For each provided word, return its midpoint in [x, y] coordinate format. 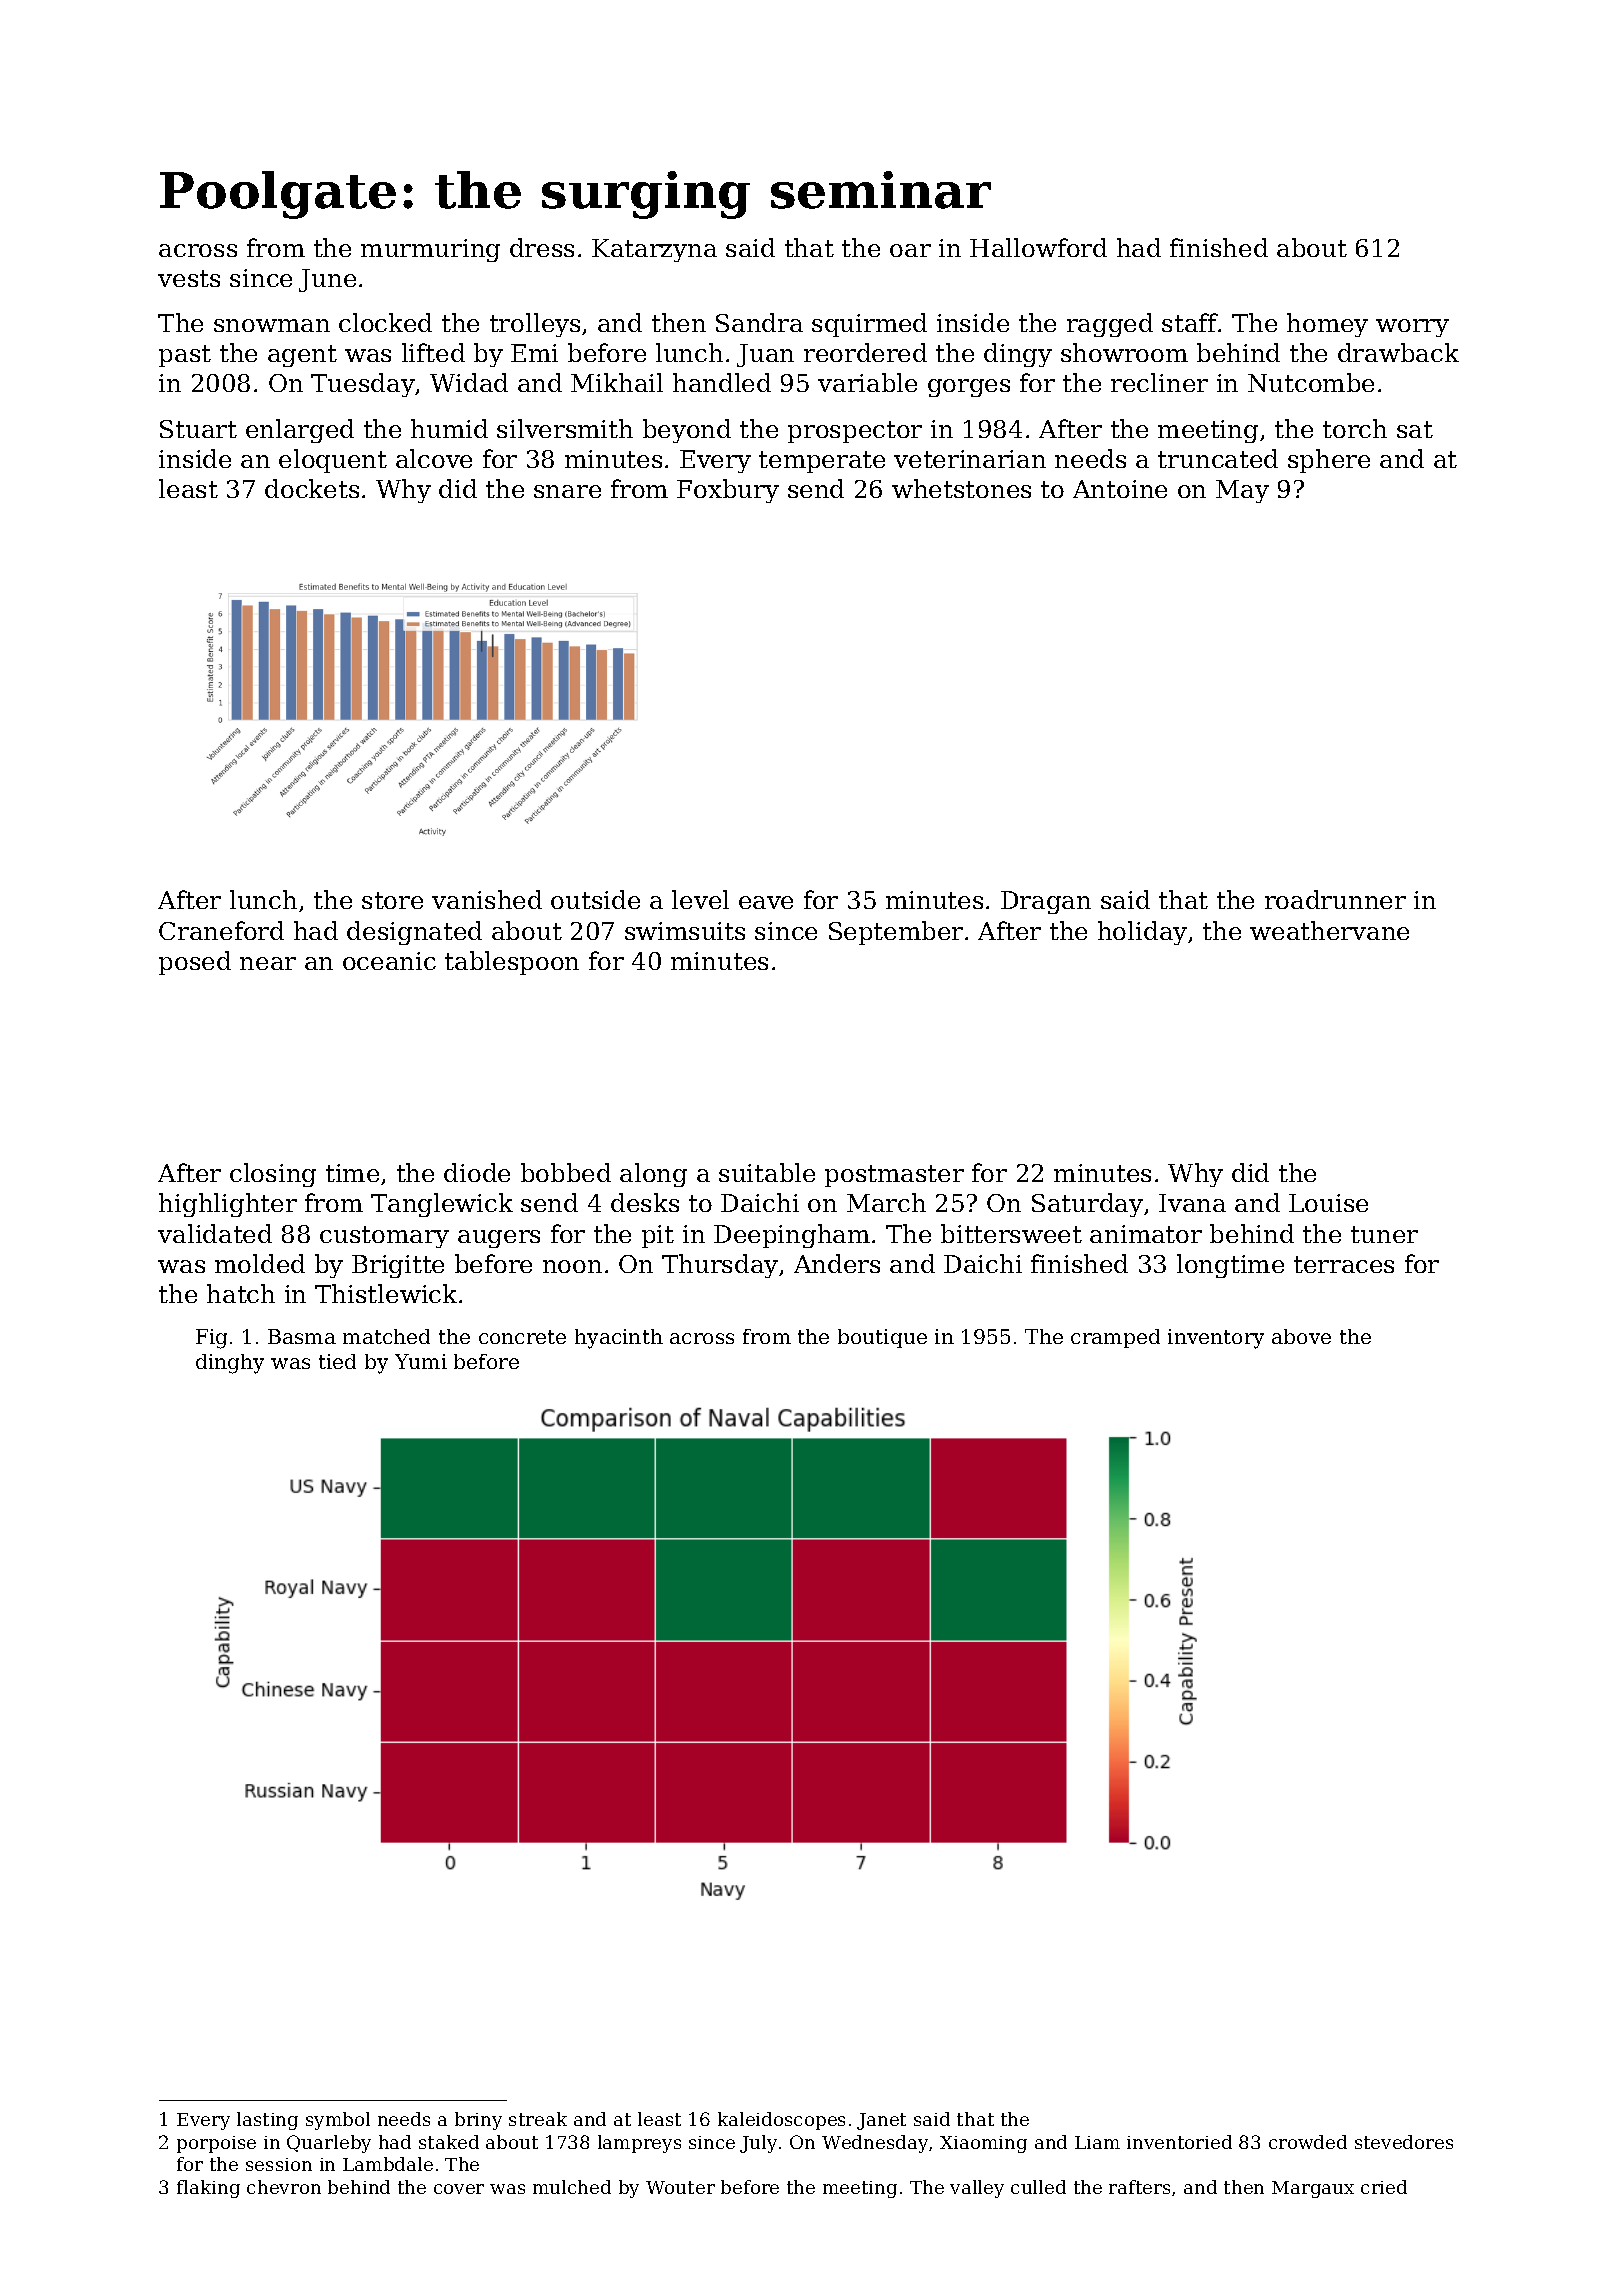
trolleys [535, 325]
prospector [855, 432]
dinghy [230, 1364]
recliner [1159, 382]
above [1301, 1336]
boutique [882, 1338]
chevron [284, 2187]
